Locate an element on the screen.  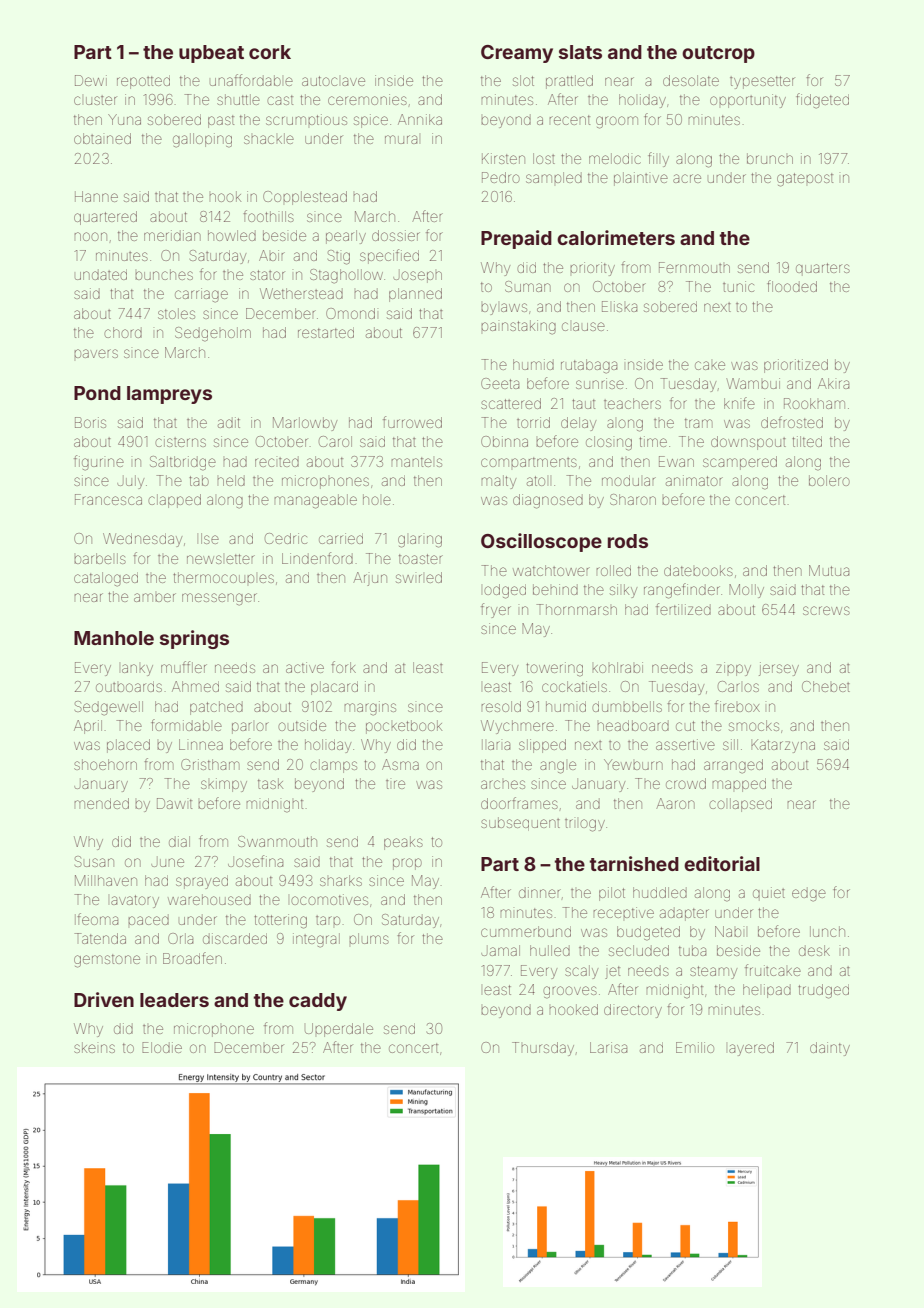
Jamal is located at coordinates (500, 950).
